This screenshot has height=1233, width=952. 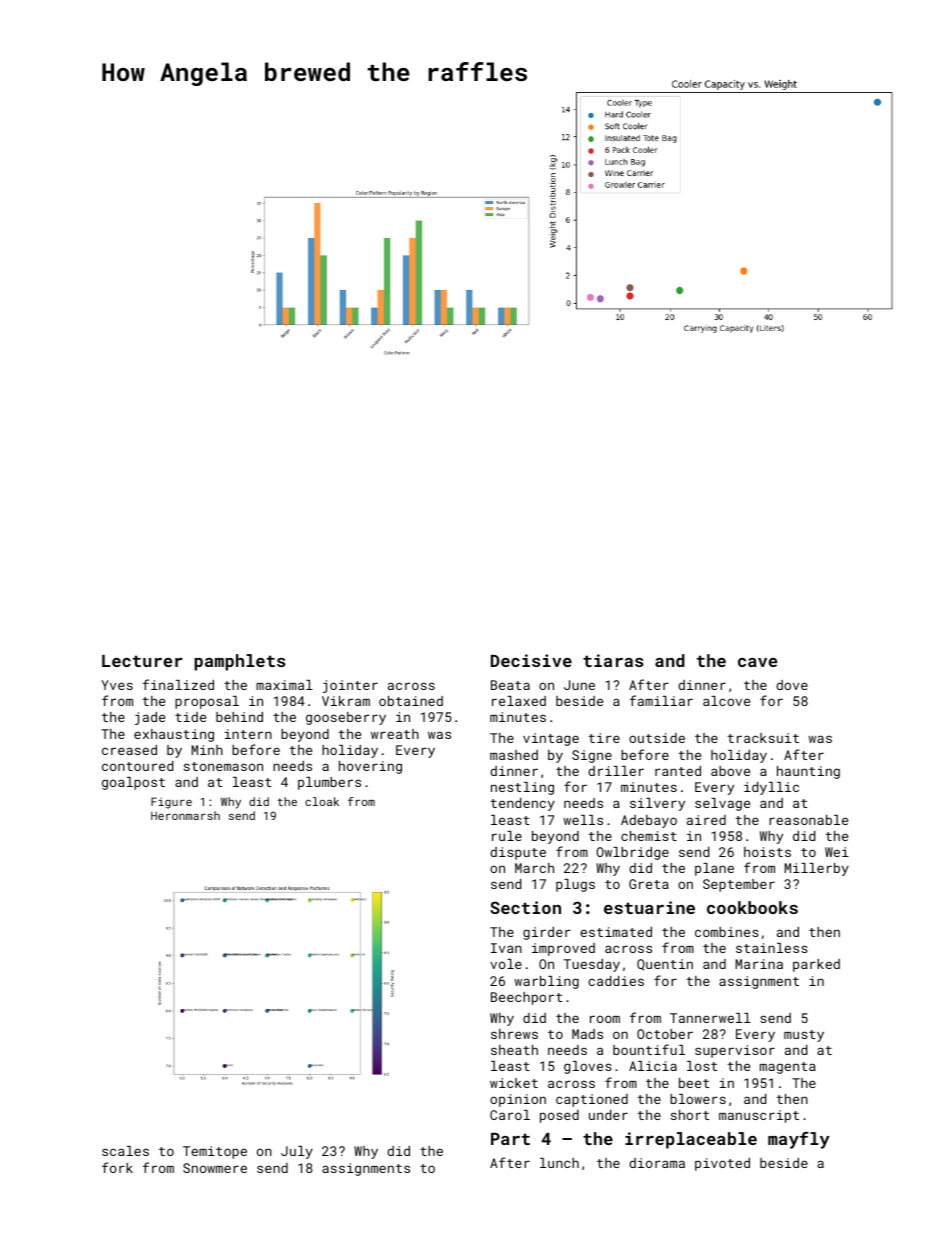 What do you see at coordinates (757, 662) in the screenshot?
I see `cave` at bounding box center [757, 662].
